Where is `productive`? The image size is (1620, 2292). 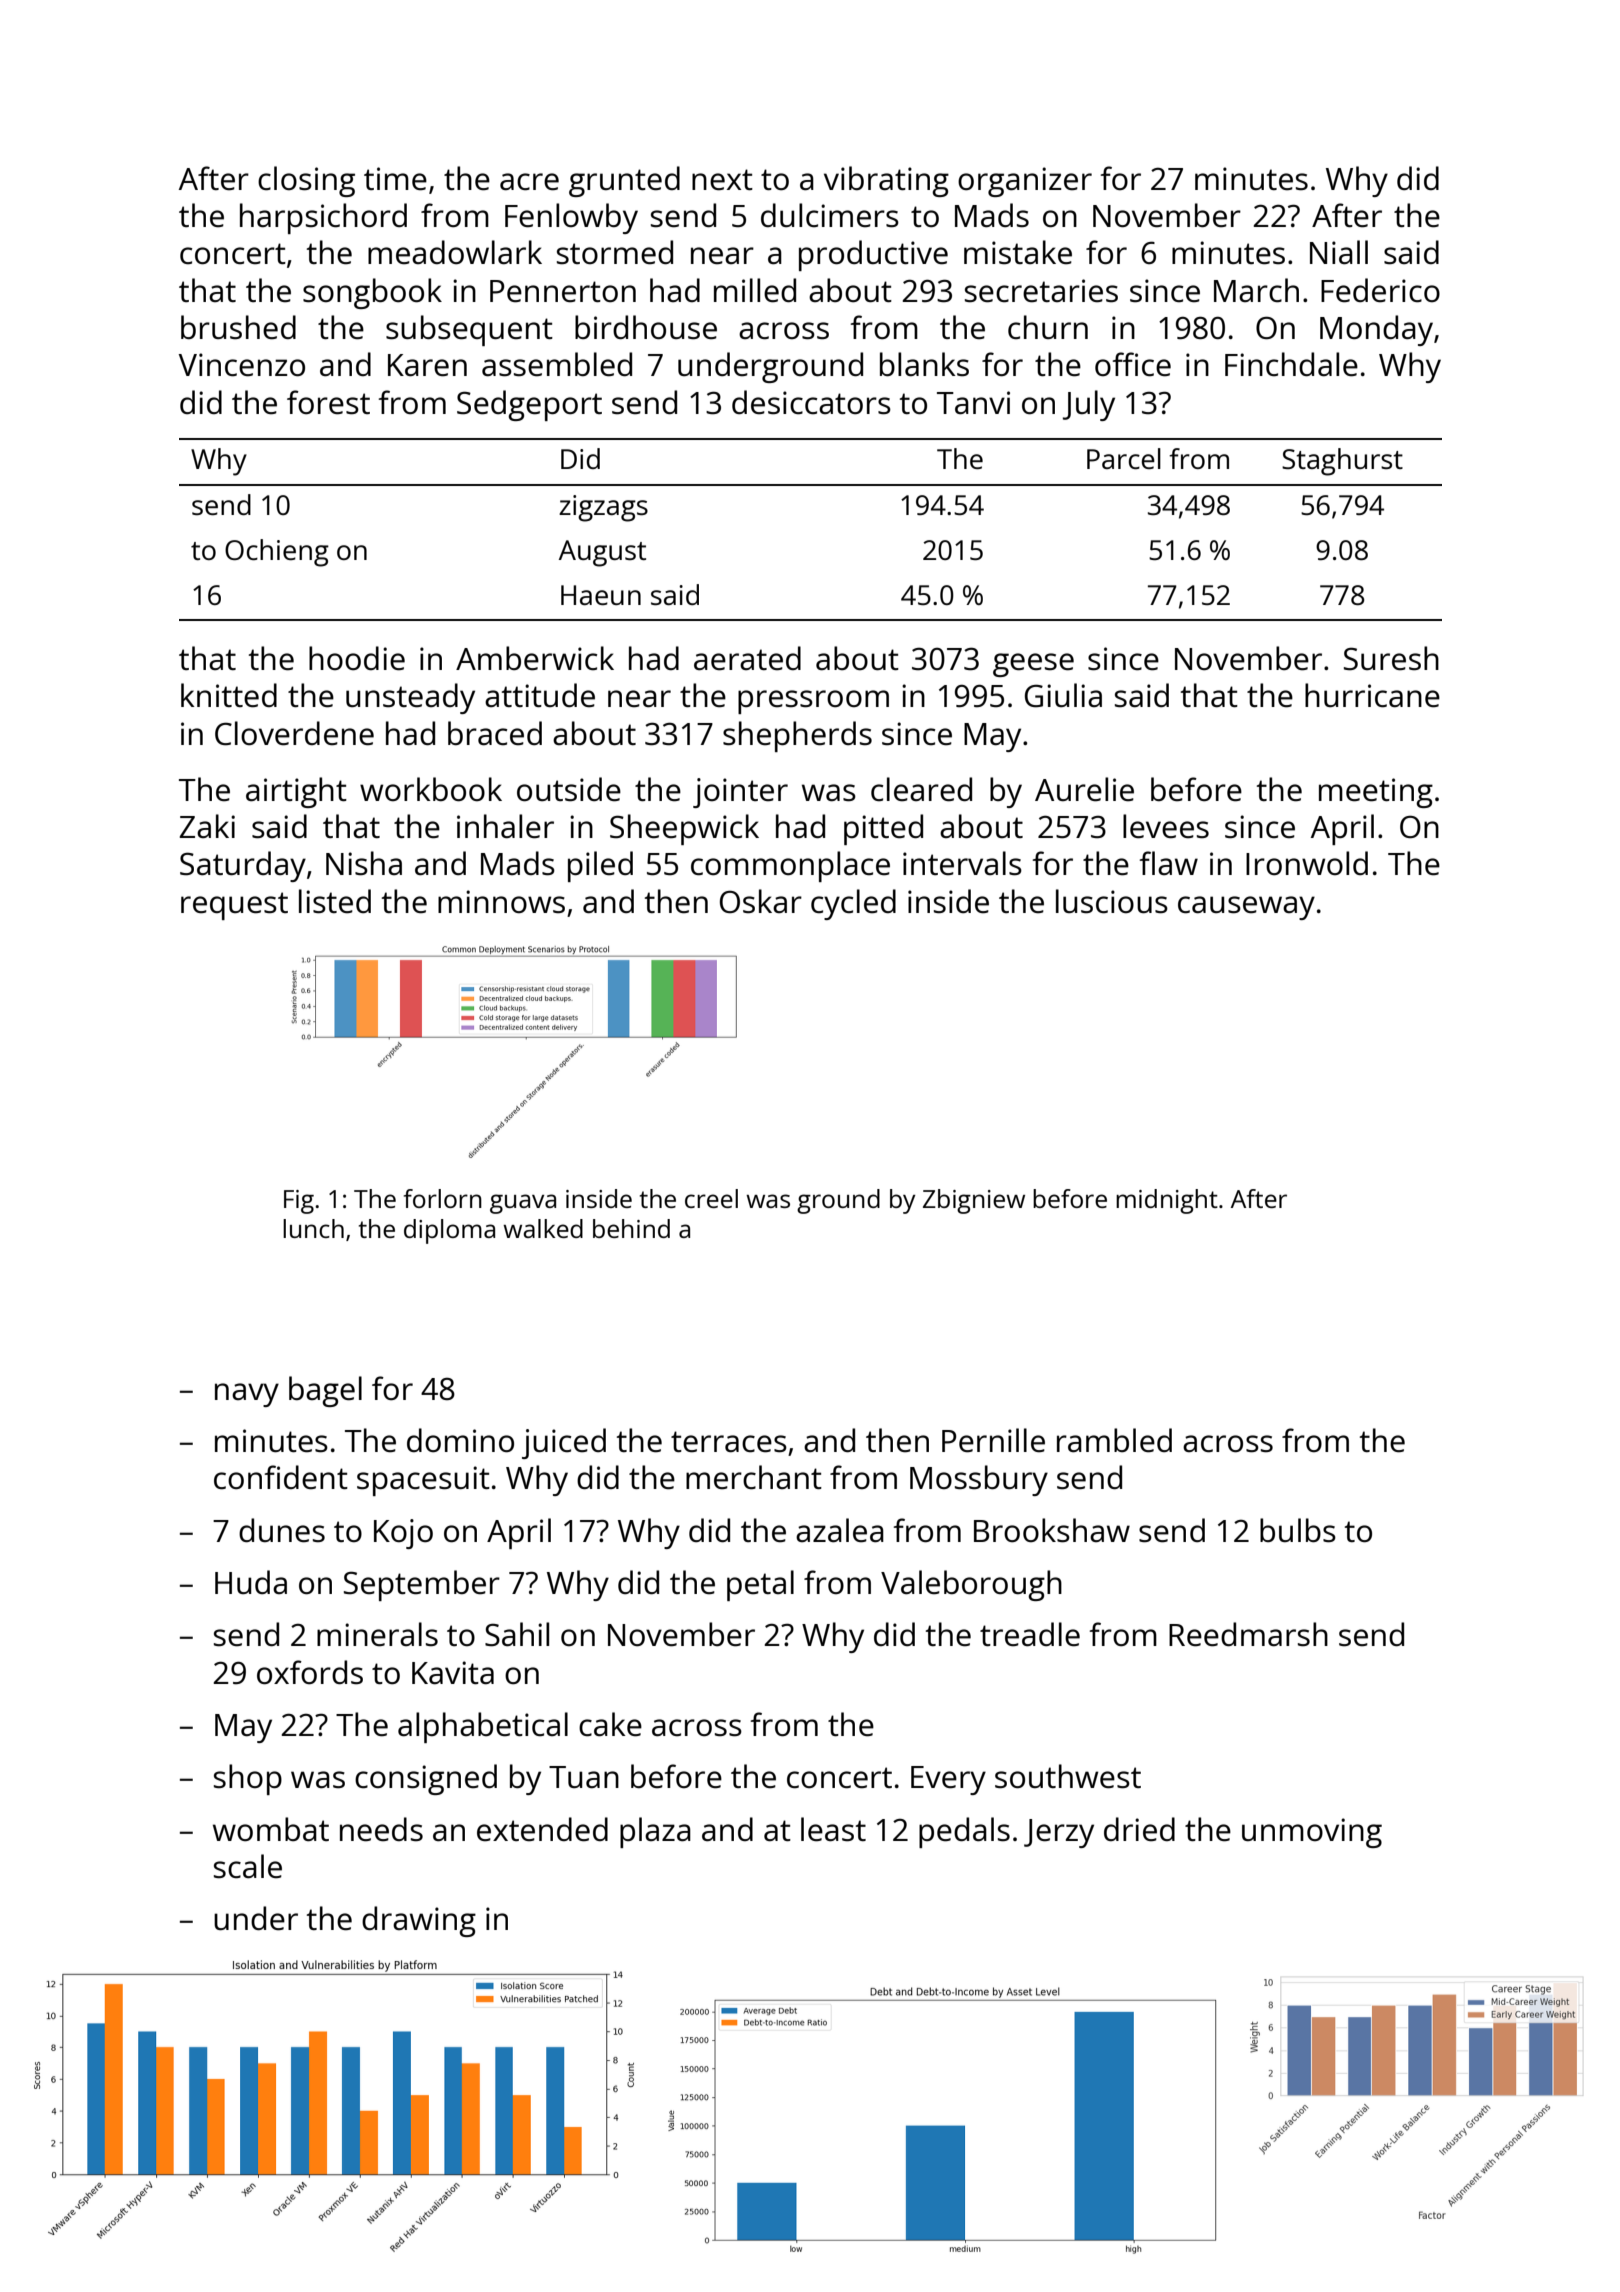
productive is located at coordinates (873, 255).
